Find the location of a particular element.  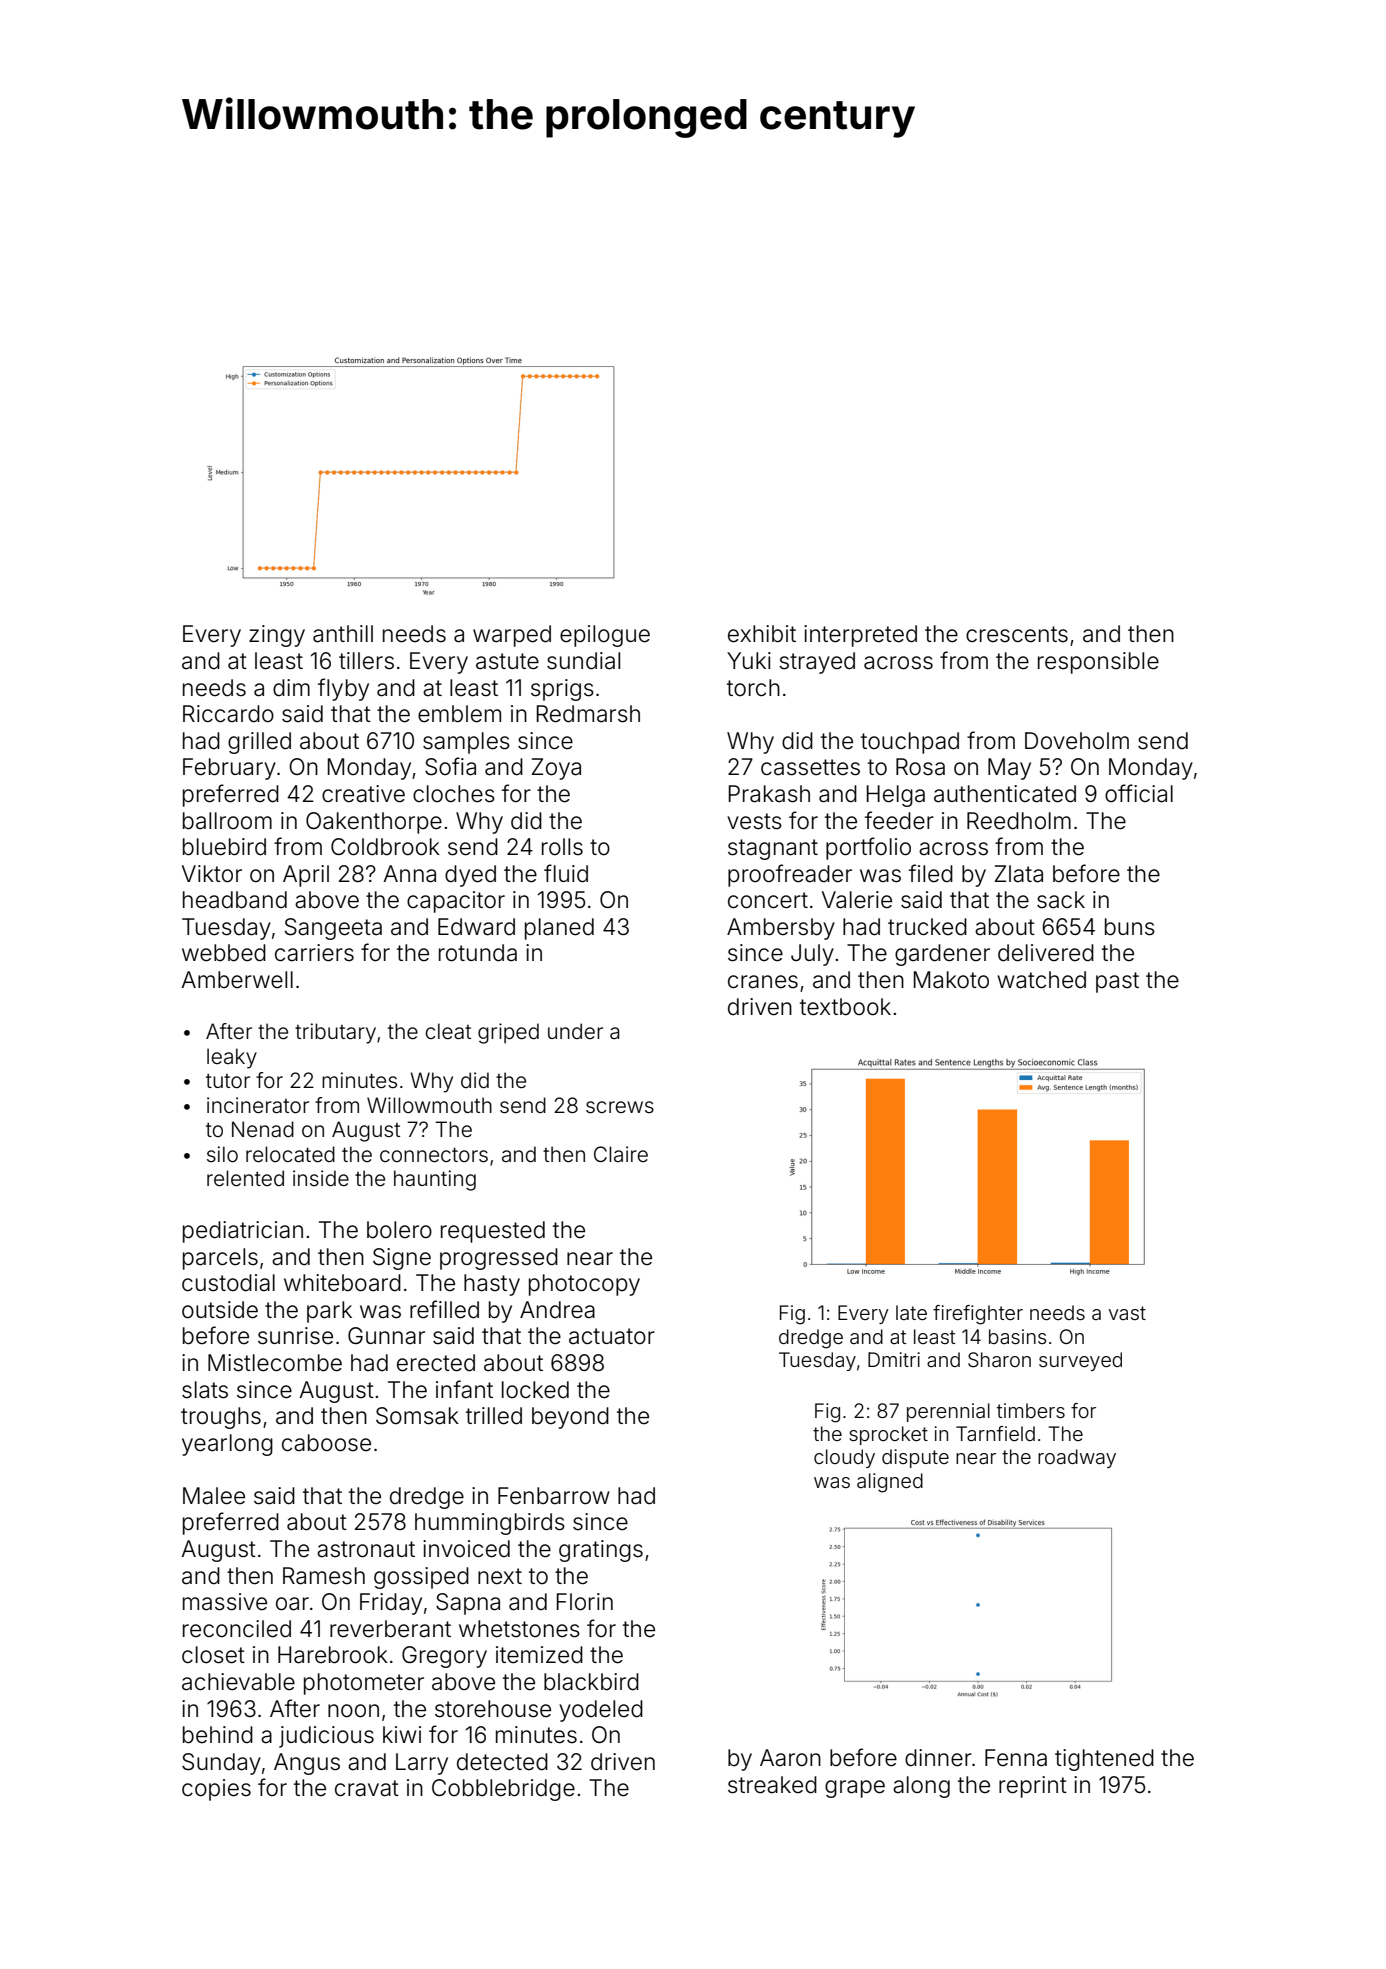

surveyed is located at coordinates (1080, 1361).
